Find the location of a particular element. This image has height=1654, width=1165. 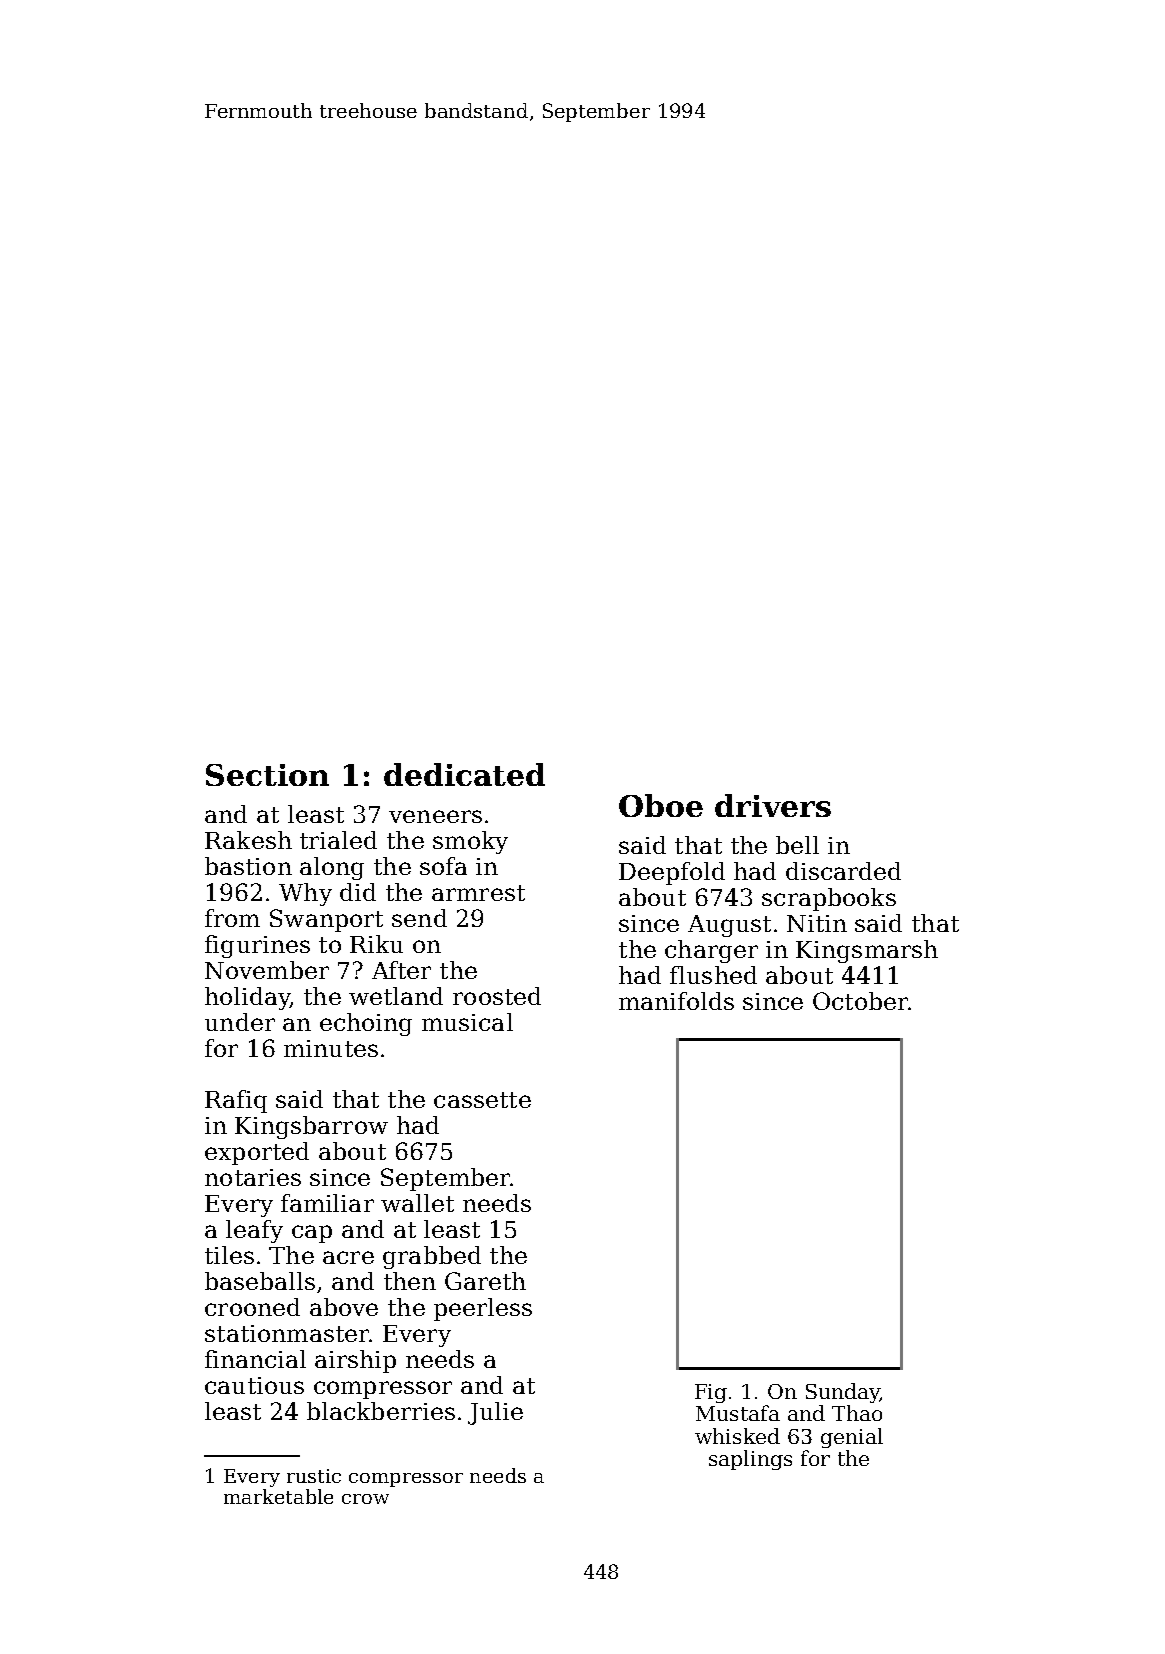

wallet is located at coordinates (417, 1203).
